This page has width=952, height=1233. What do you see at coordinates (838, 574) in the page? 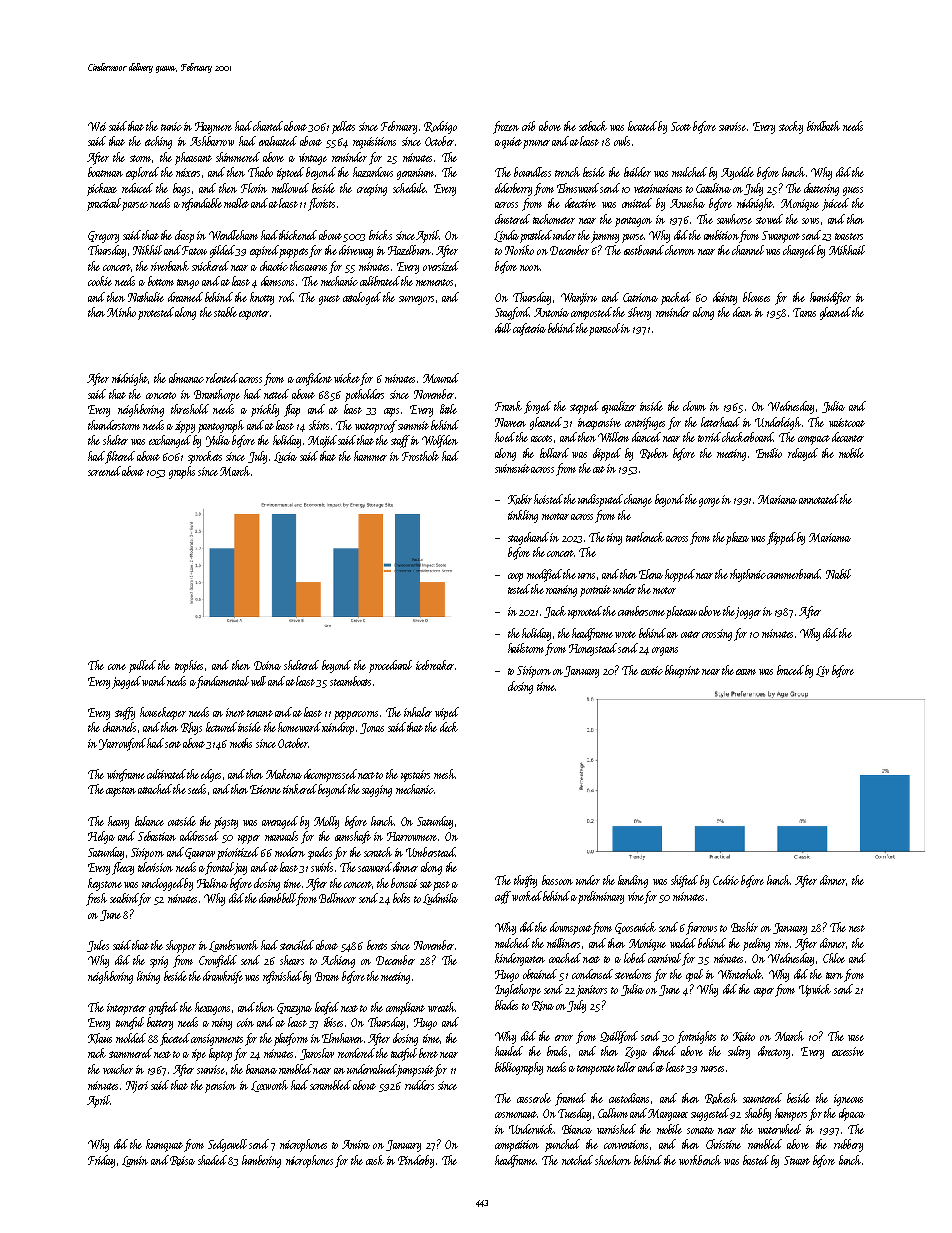
I see `Nabil` at bounding box center [838, 574].
